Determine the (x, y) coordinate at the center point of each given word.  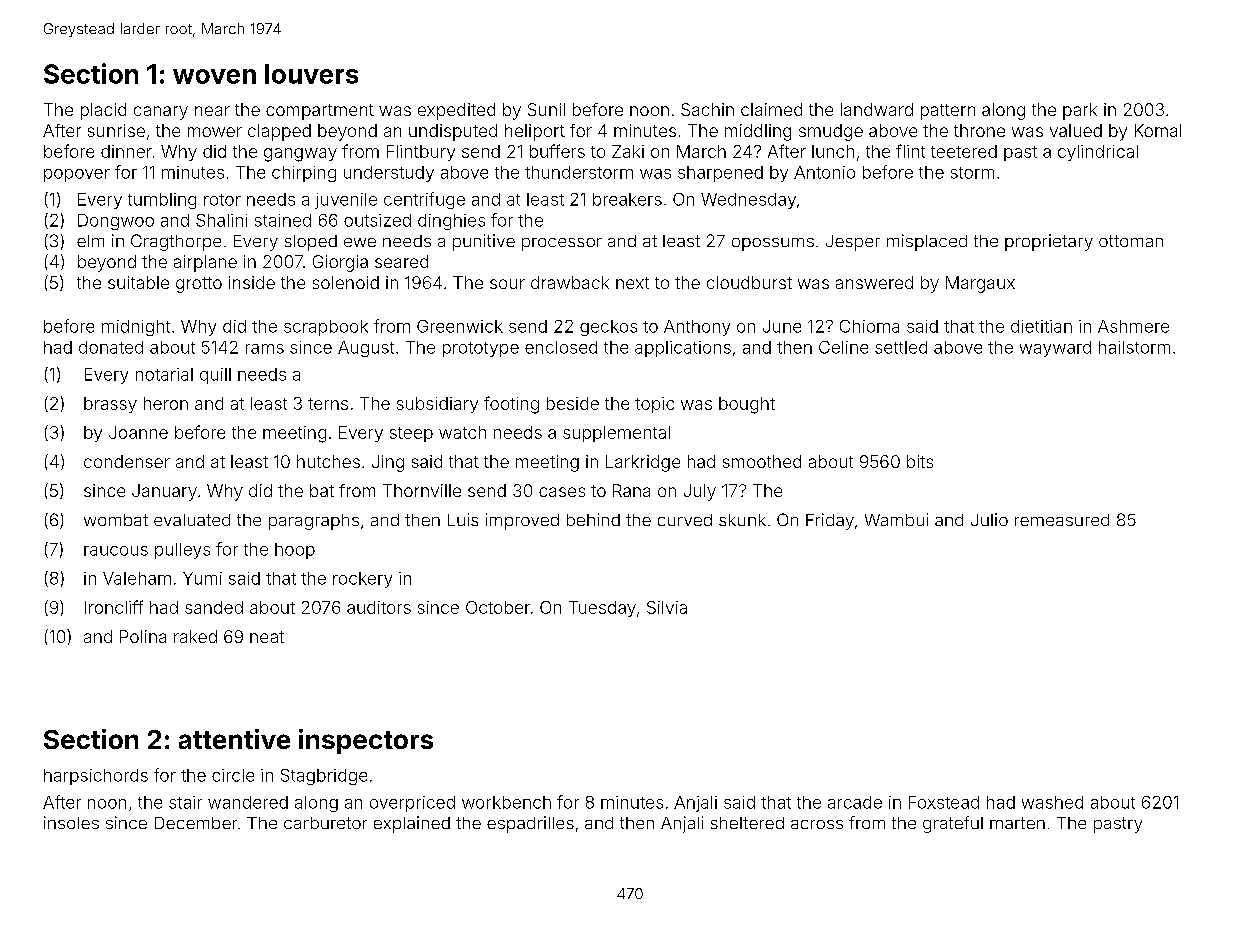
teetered (964, 151)
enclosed (561, 347)
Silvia (667, 607)
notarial (164, 374)
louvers (311, 74)
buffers (557, 151)
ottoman (1131, 241)
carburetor (325, 823)
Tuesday (602, 609)
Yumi (202, 578)
